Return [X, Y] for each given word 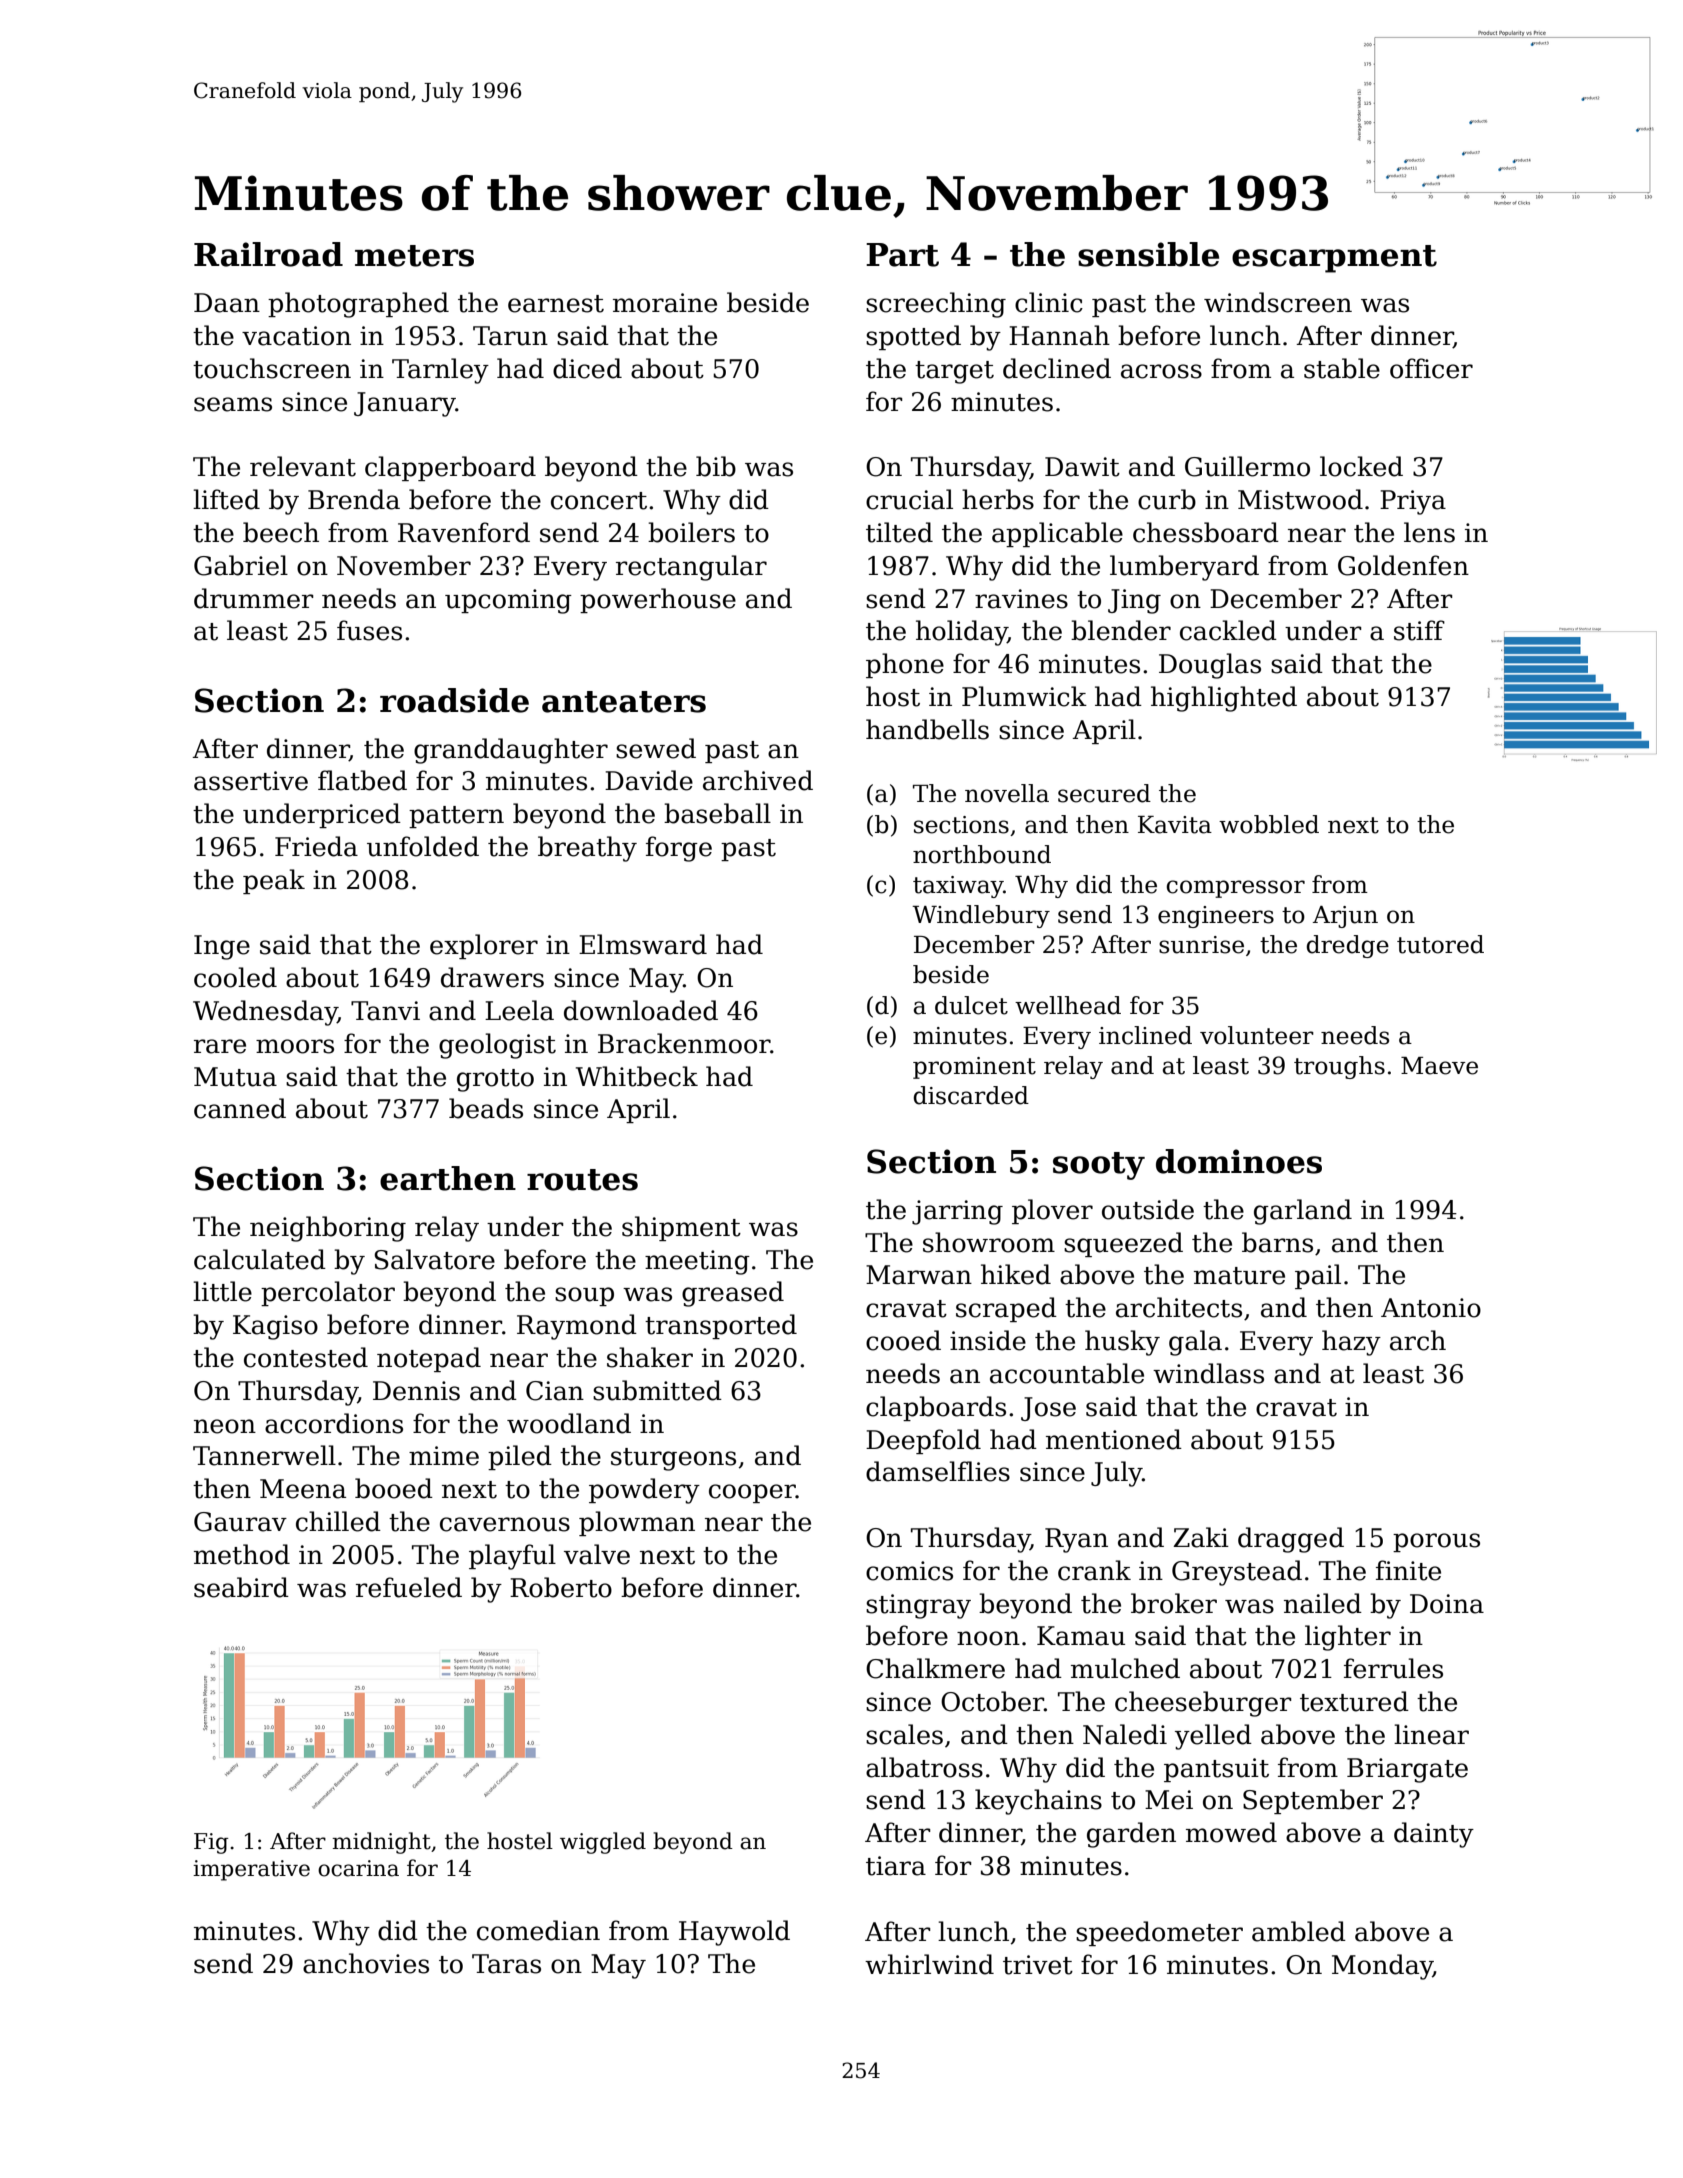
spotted [913, 337]
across [1161, 371]
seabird [241, 1587]
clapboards [936, 1408]
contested [306, 1357]
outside [1148, 1209]
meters [414, 256]
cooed [903, 1340]
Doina [1447, 1604]
